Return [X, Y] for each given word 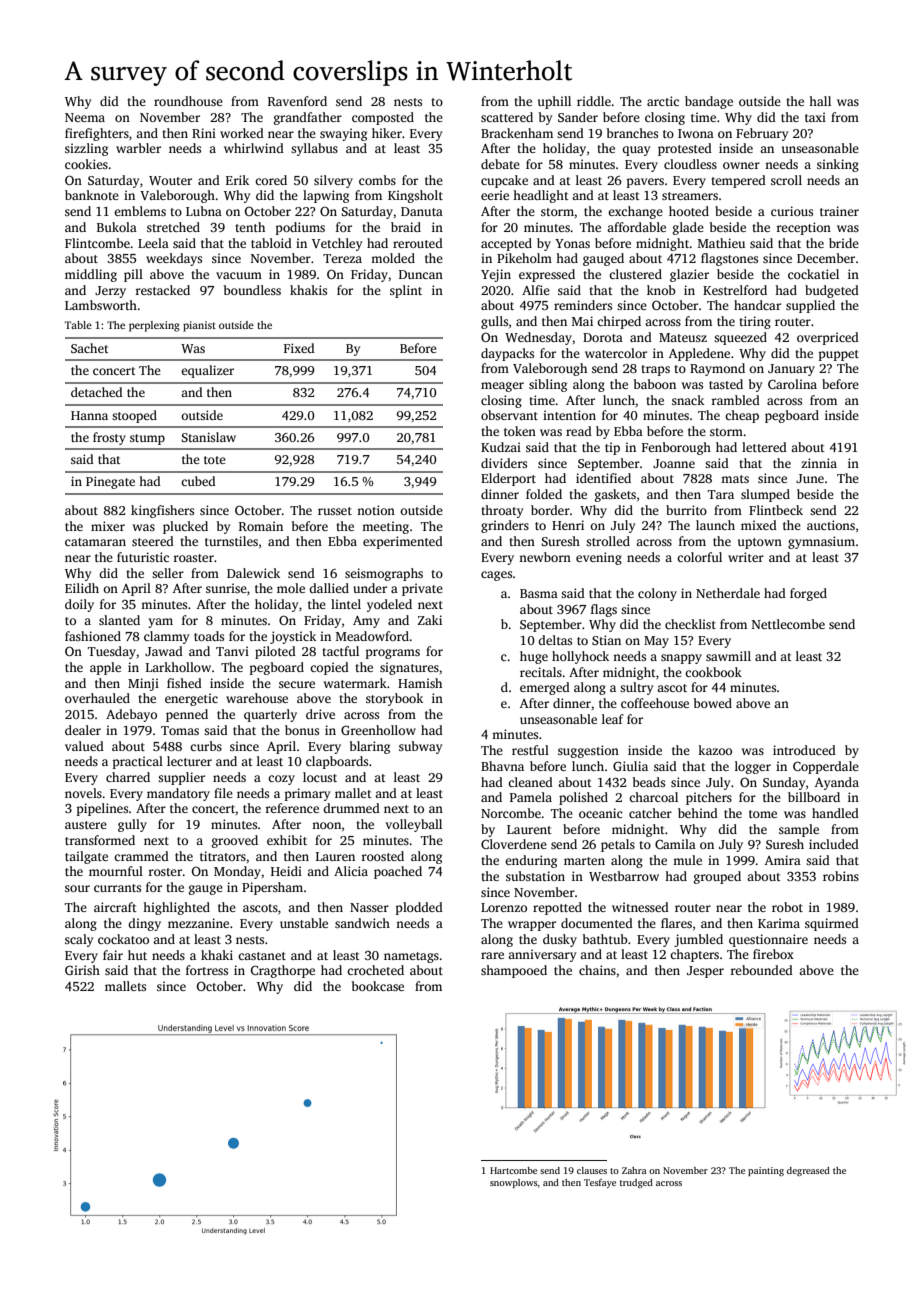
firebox [773, 954]
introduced [804, 750]
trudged [636, 1183]
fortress [207, 970]
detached [97, 392]
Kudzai [501, 447]
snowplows [514, 1183]
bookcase [378, 986]
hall [820, 101]
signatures [409, 668]
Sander [578, 117]
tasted [726, 384]
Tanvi [232, 651]
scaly [79, 940]
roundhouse [188, 101]
